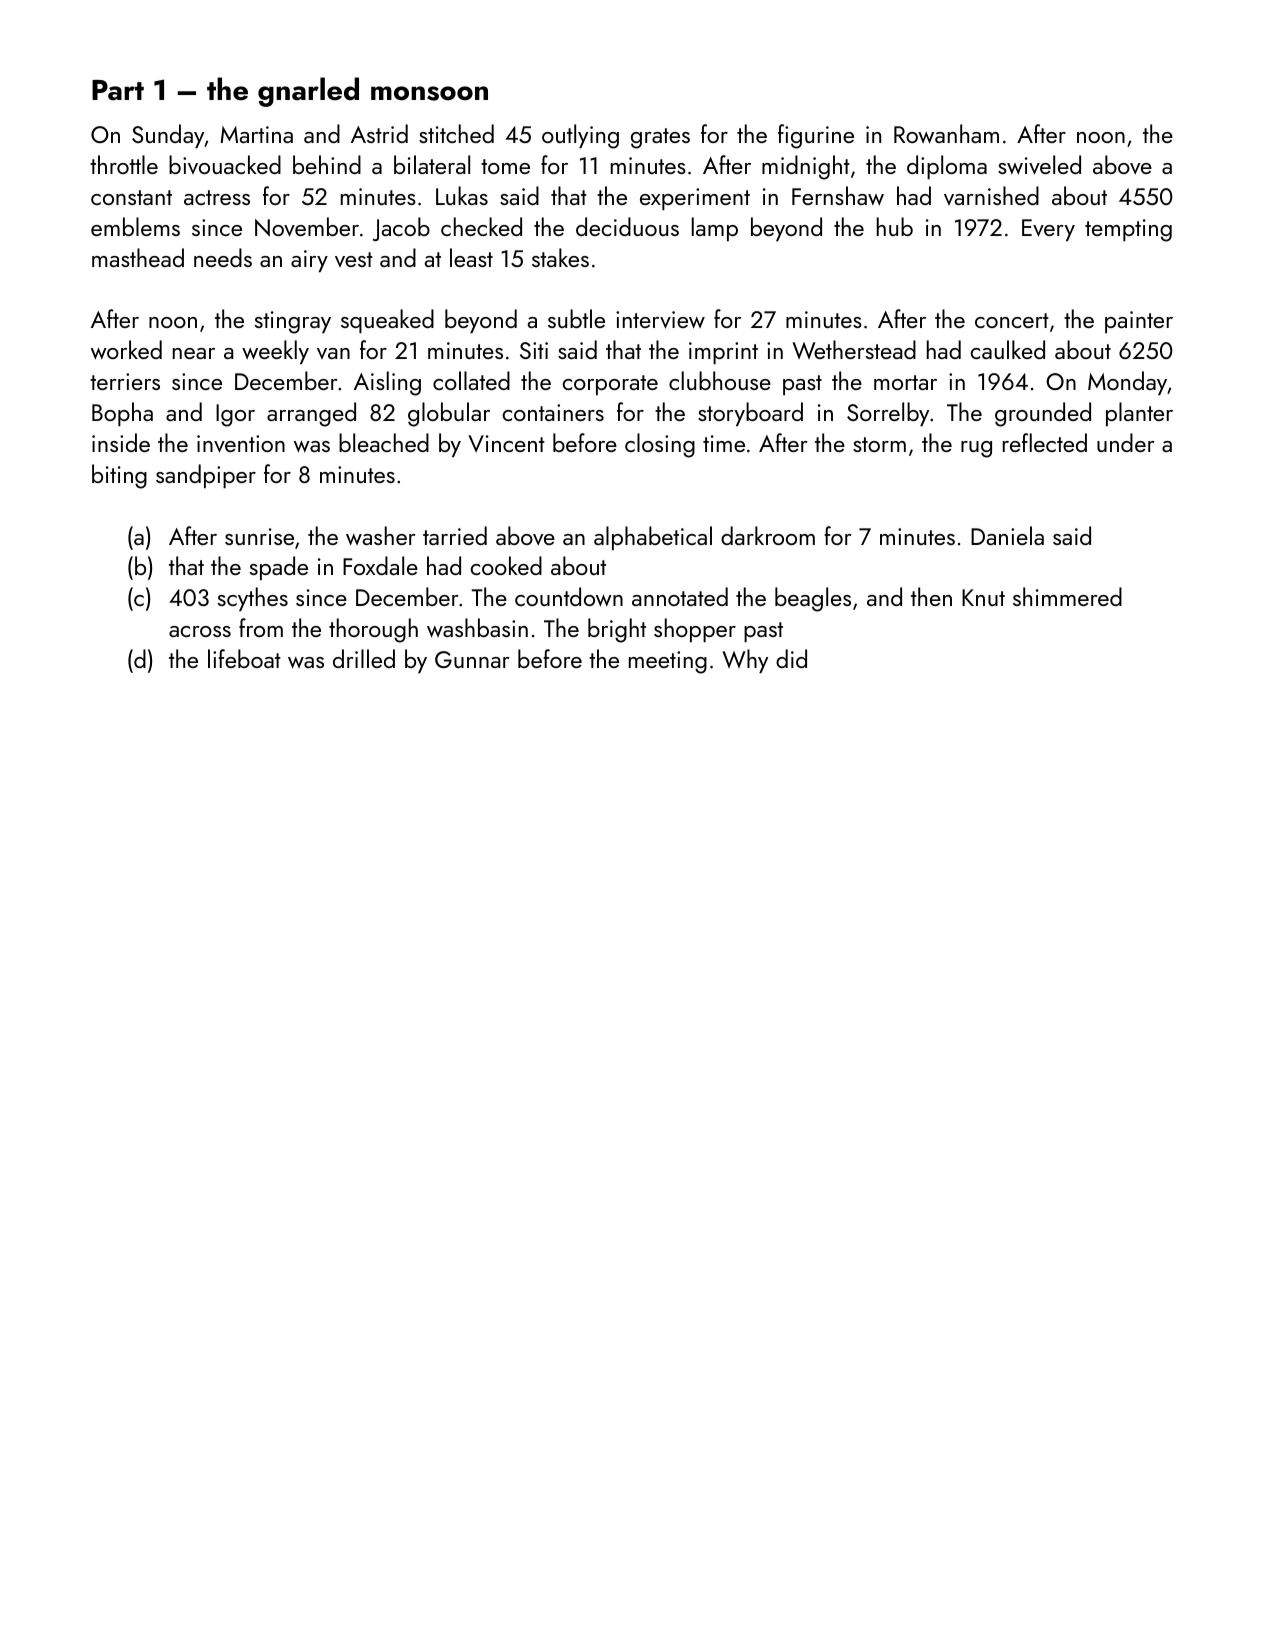  I want to click on darkroom, so click(768, 535).
